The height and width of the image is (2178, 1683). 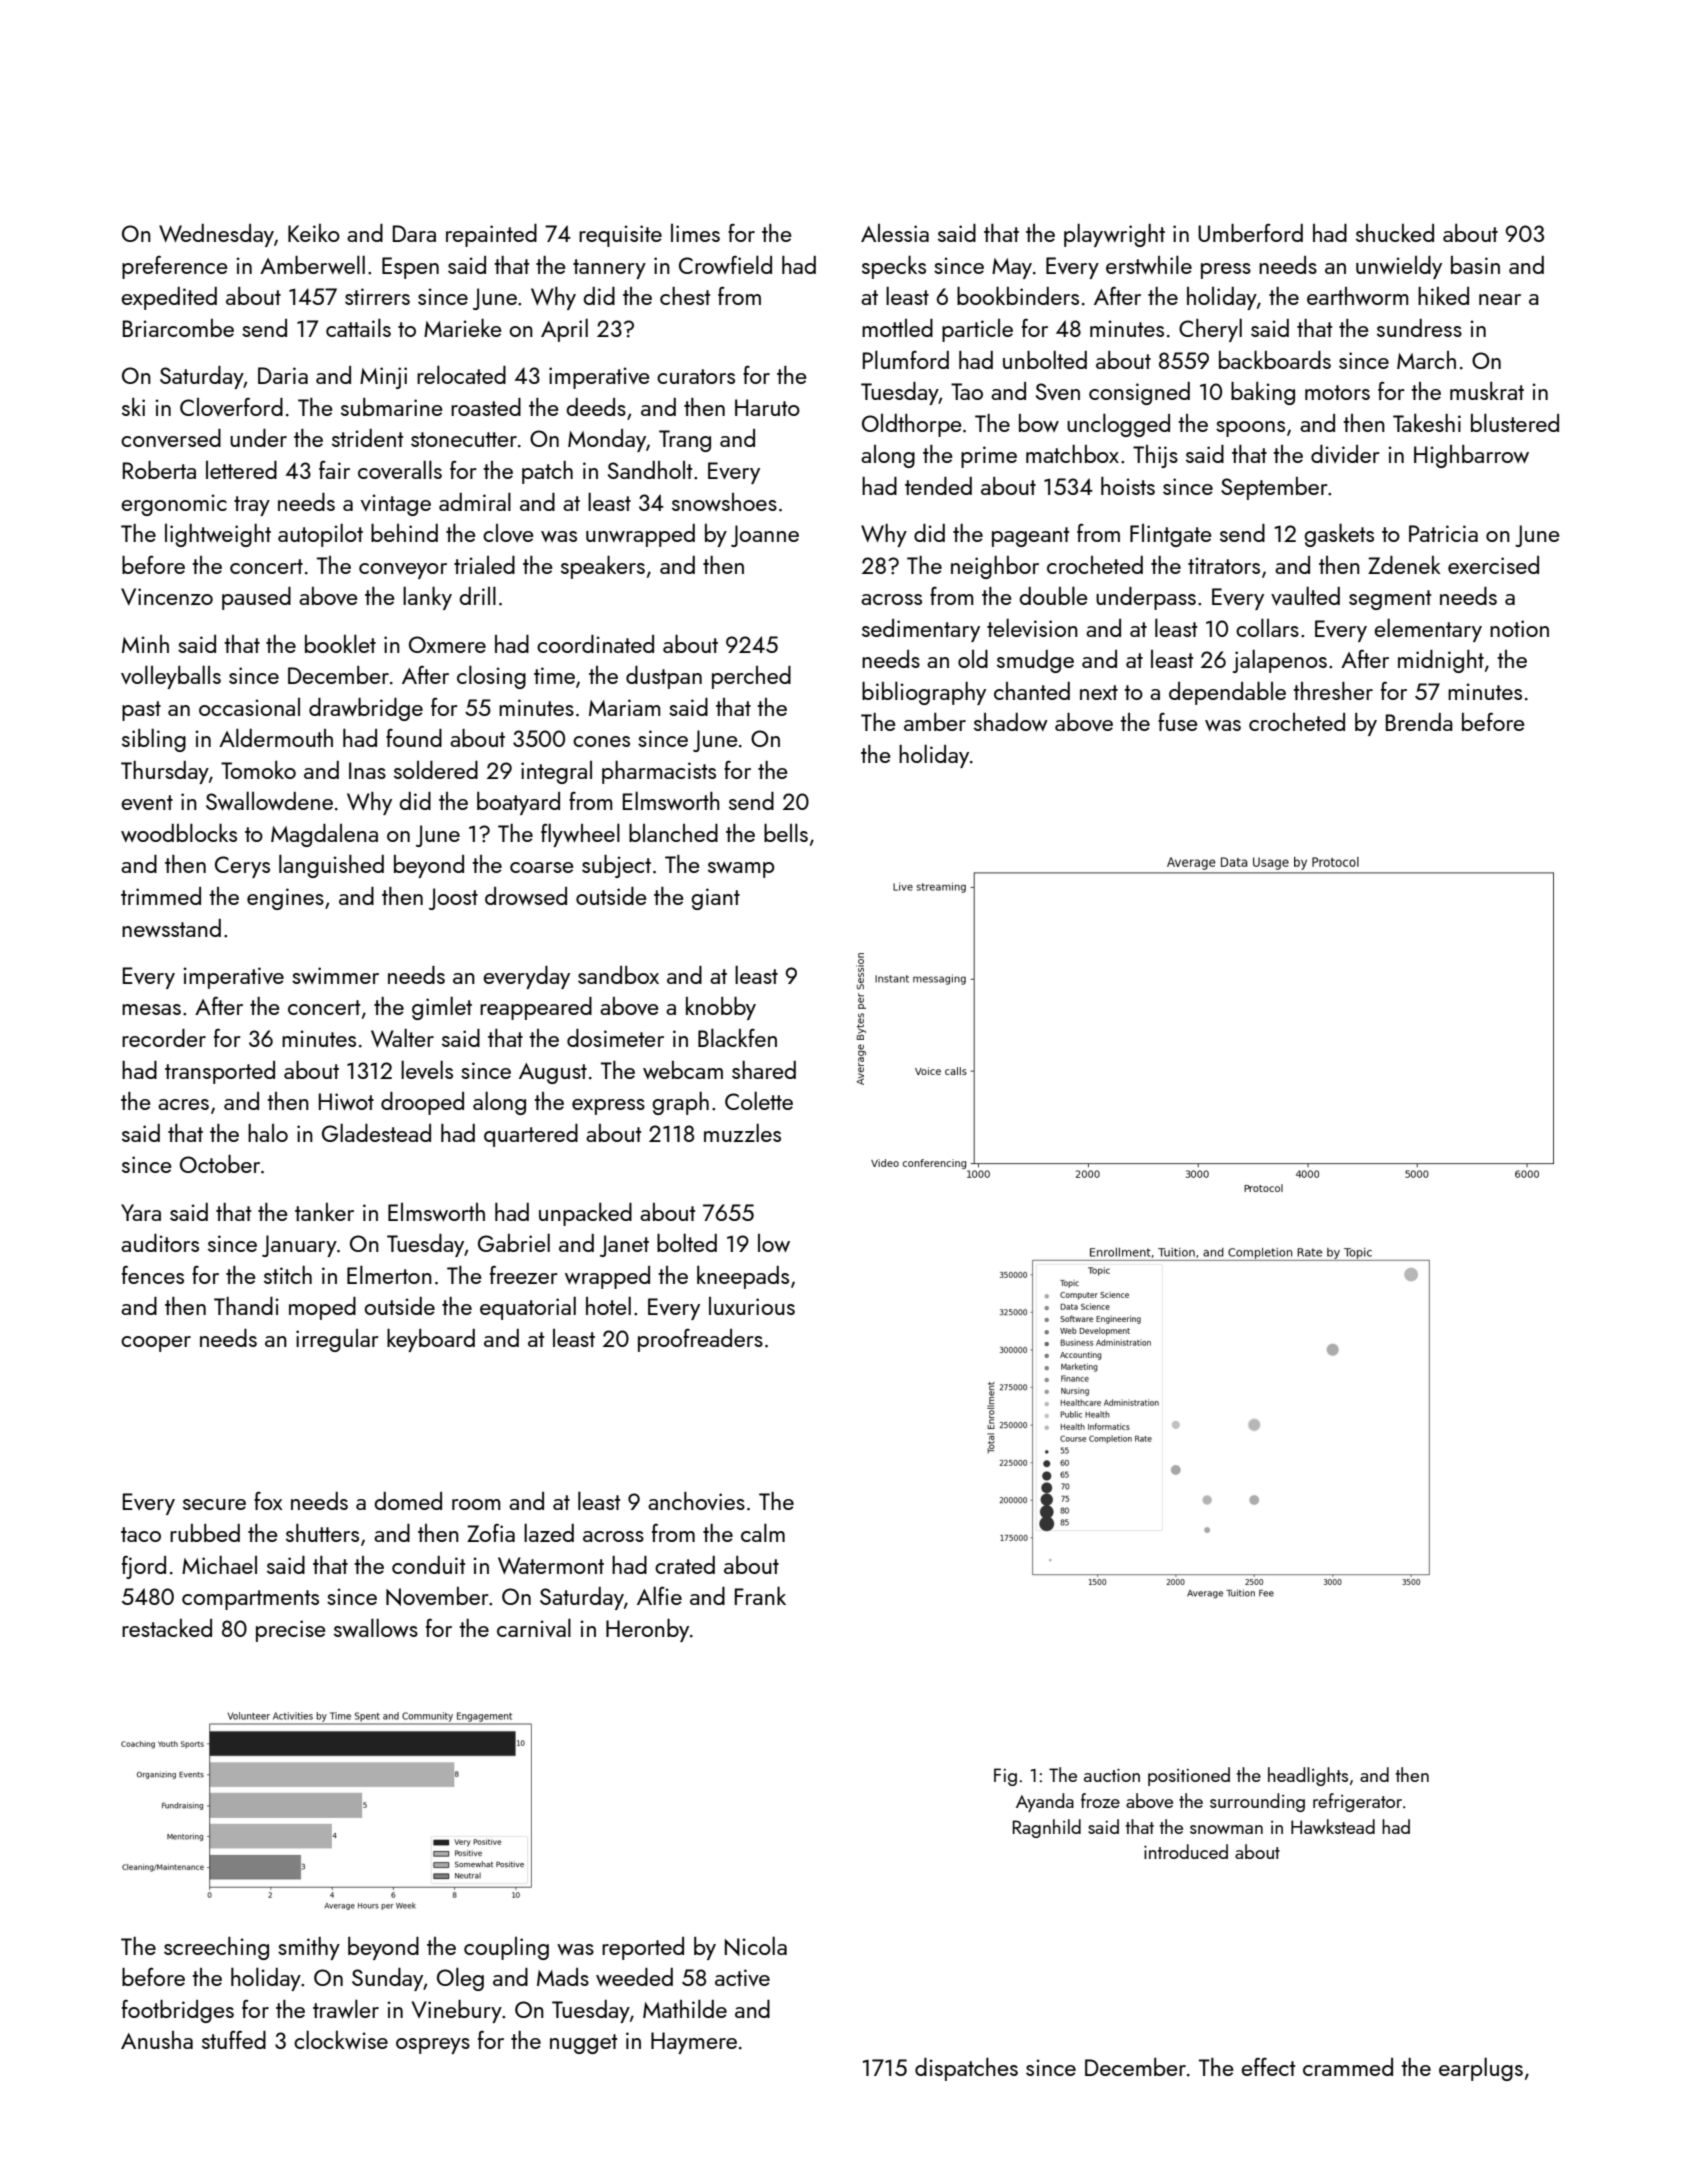 I want to click on screeching, so click(x=216, y=1948).
